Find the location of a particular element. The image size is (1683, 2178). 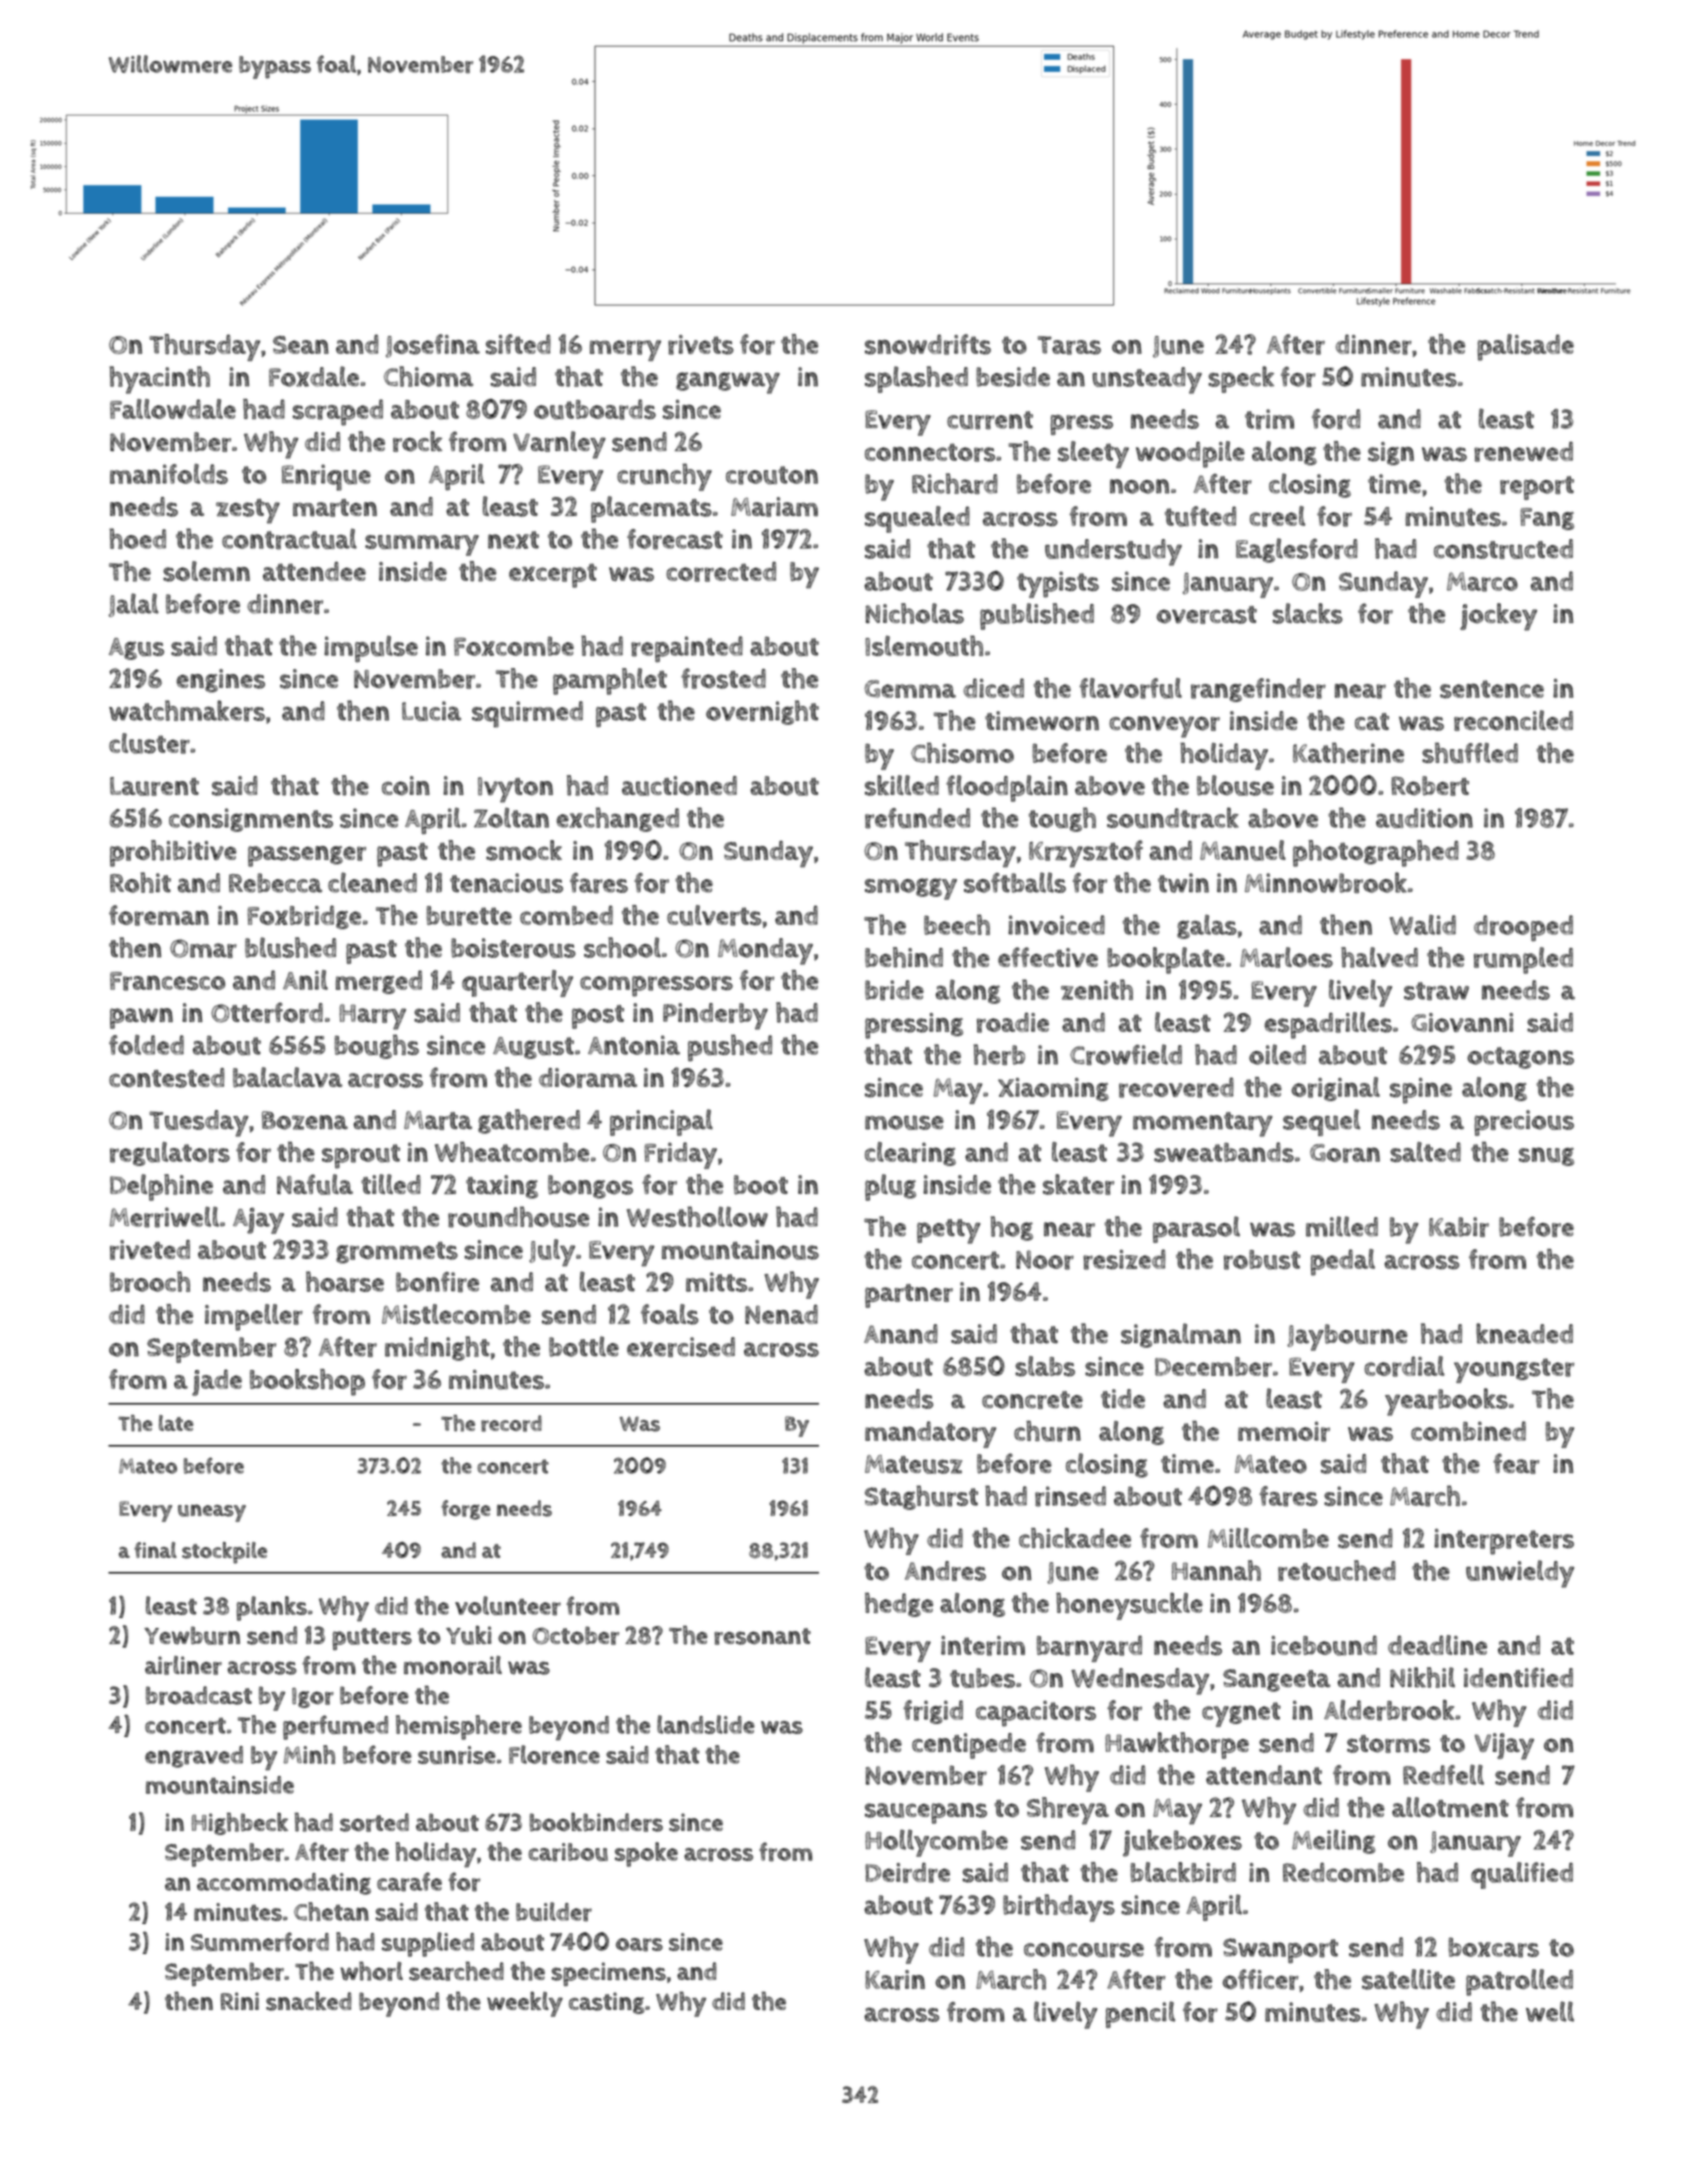

builder is located at coordinates (554, 1912).
